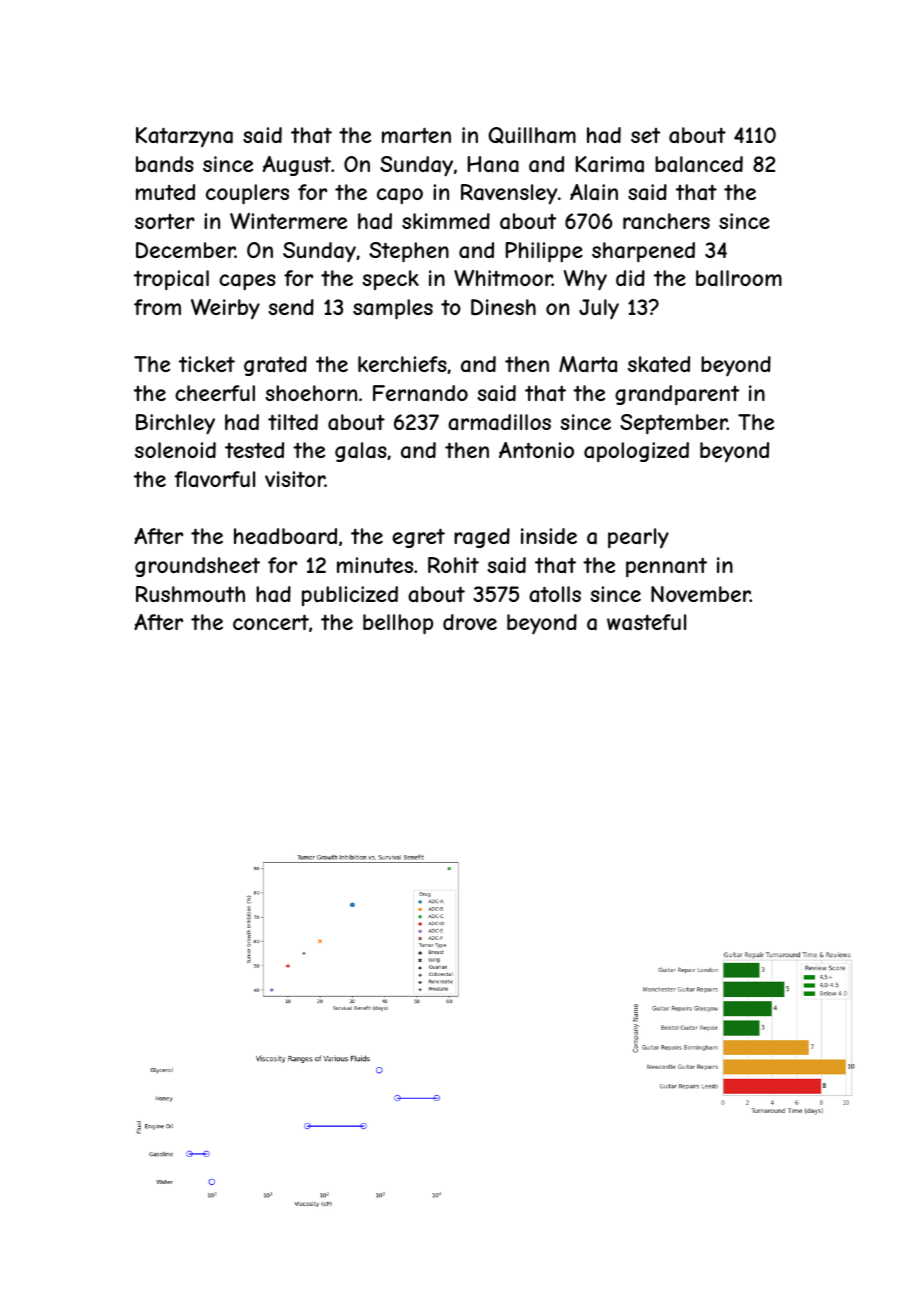 The width and height of the page is (924, 1311). What do you see at coordinates (659, 364) in the page?
I see `skated` at bounding box center [659, 364].
